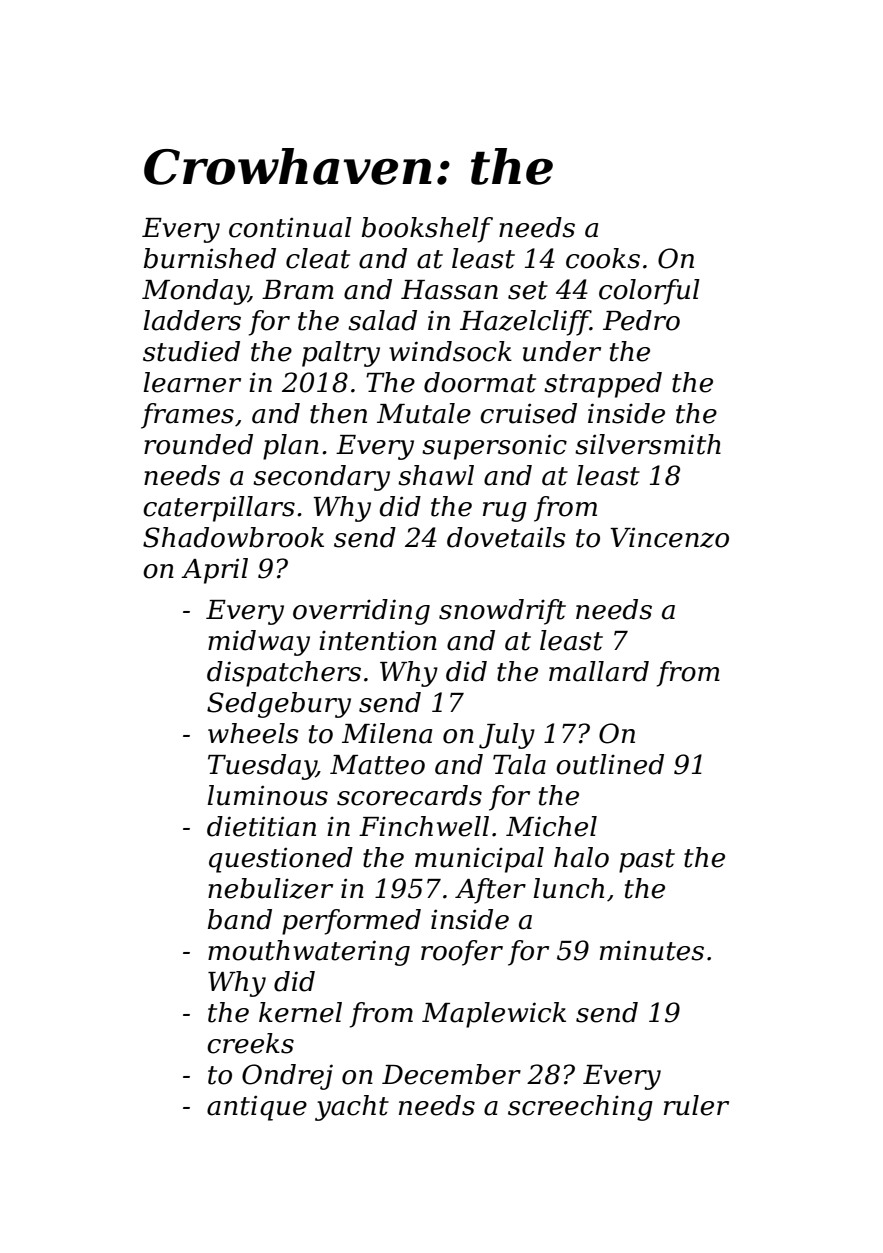 This screenshot has width=883, height=1253. Describe the element at coordinates (451, 1074) in the screenshot. I see `December` at that location.
